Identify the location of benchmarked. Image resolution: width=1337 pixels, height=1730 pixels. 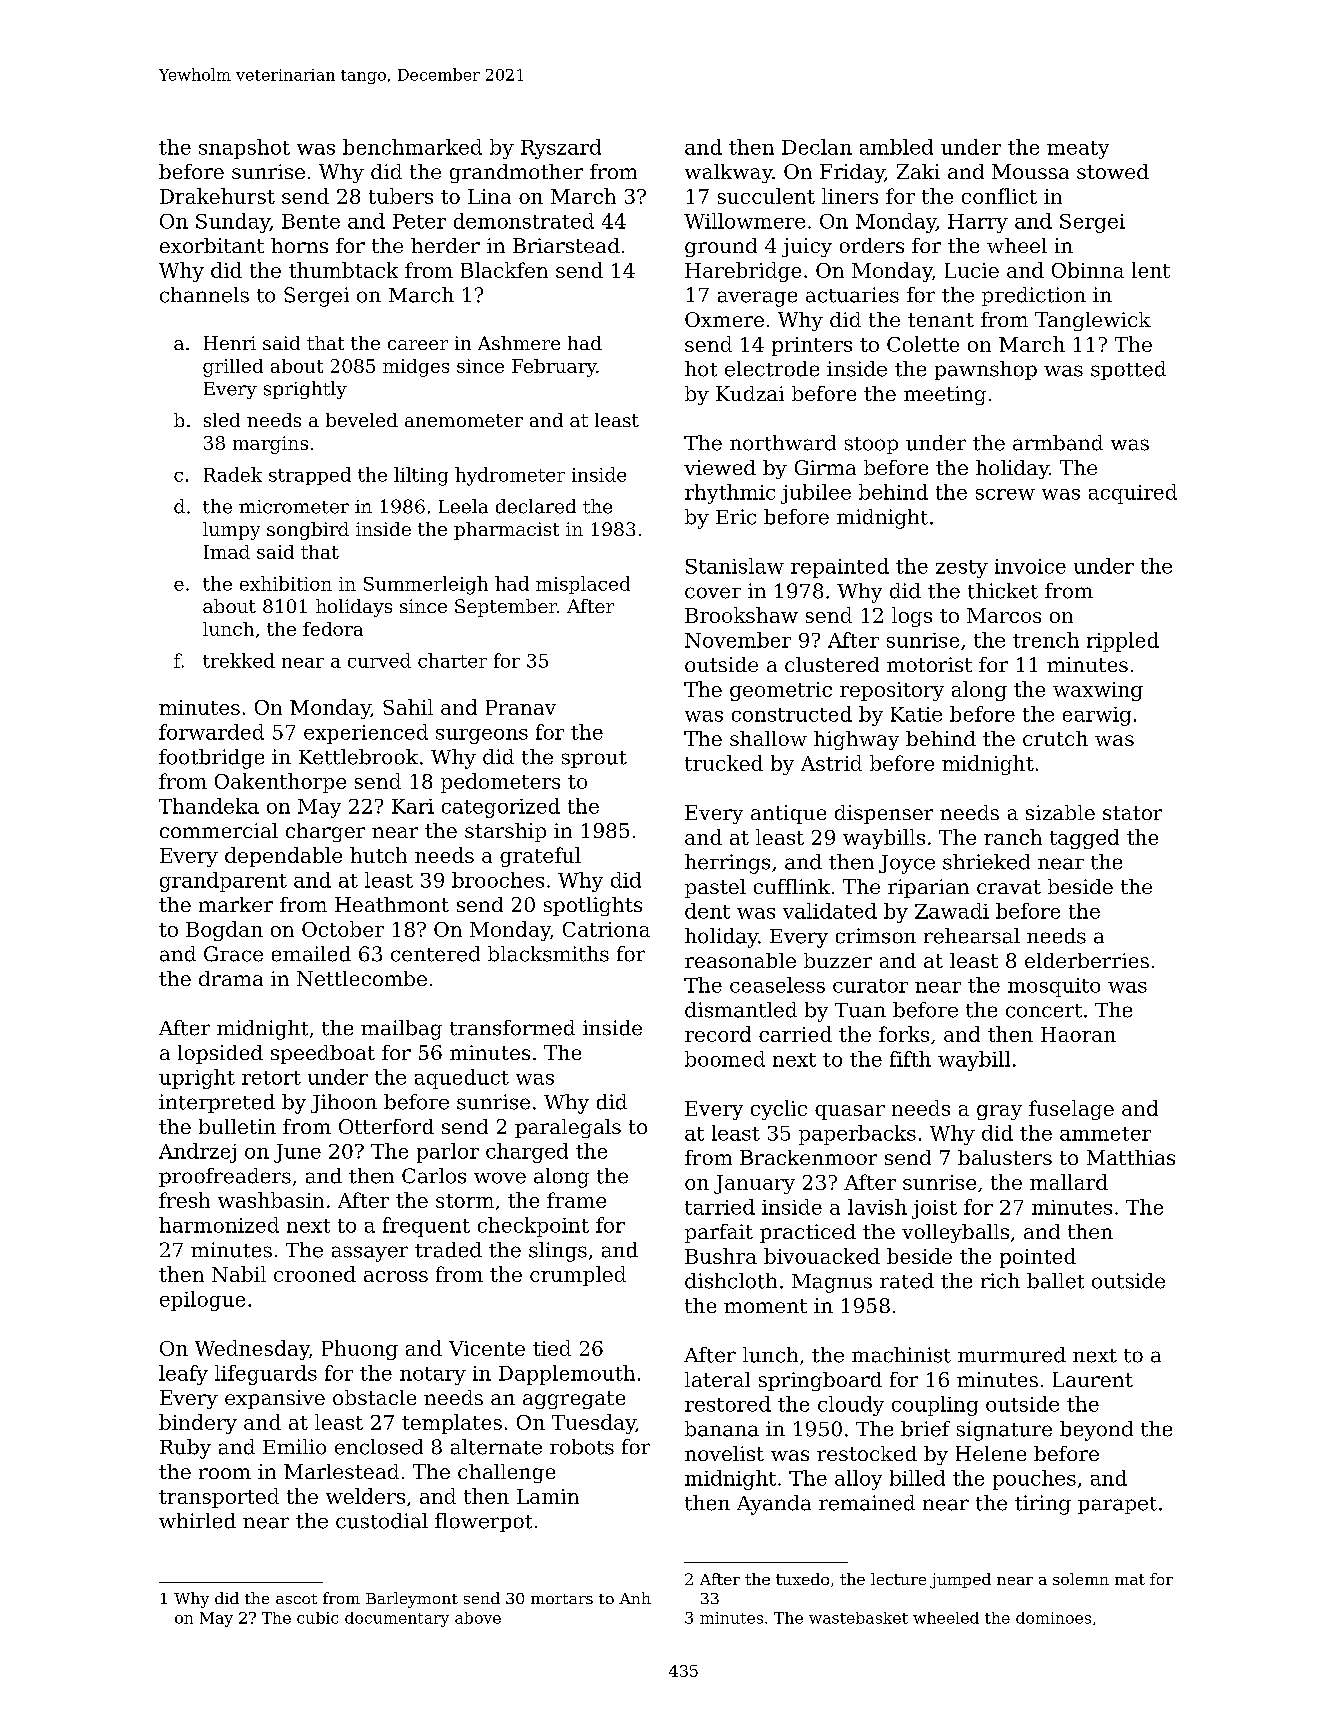
(412, 147).
